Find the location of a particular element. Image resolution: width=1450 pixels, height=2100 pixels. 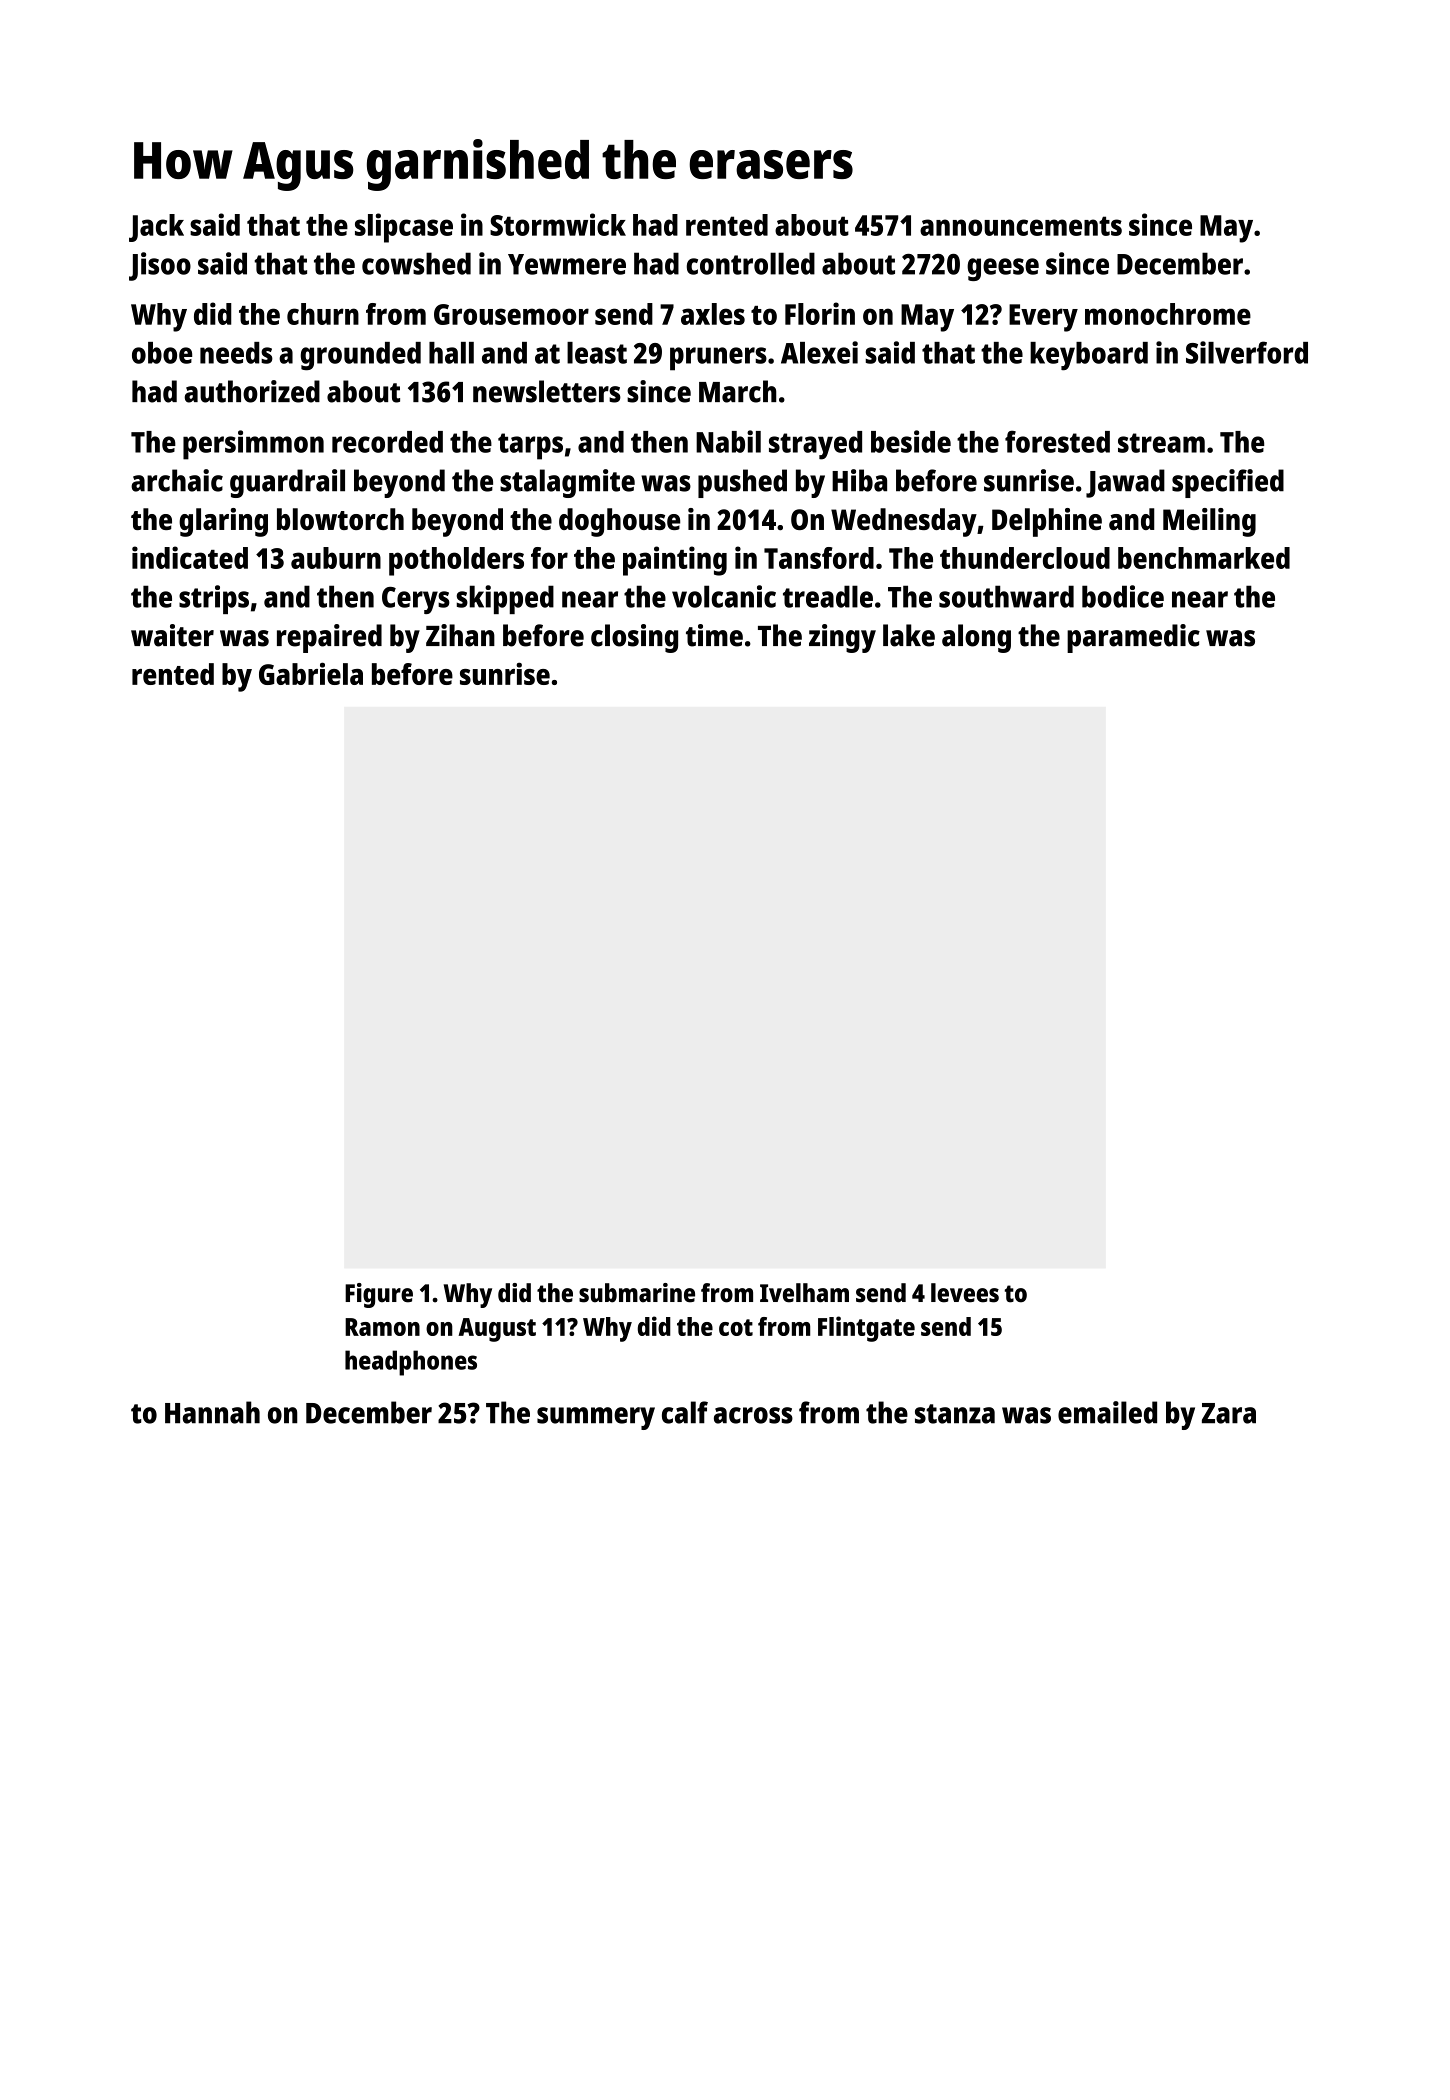

Hannah is located at coordinates (212, 1412).
